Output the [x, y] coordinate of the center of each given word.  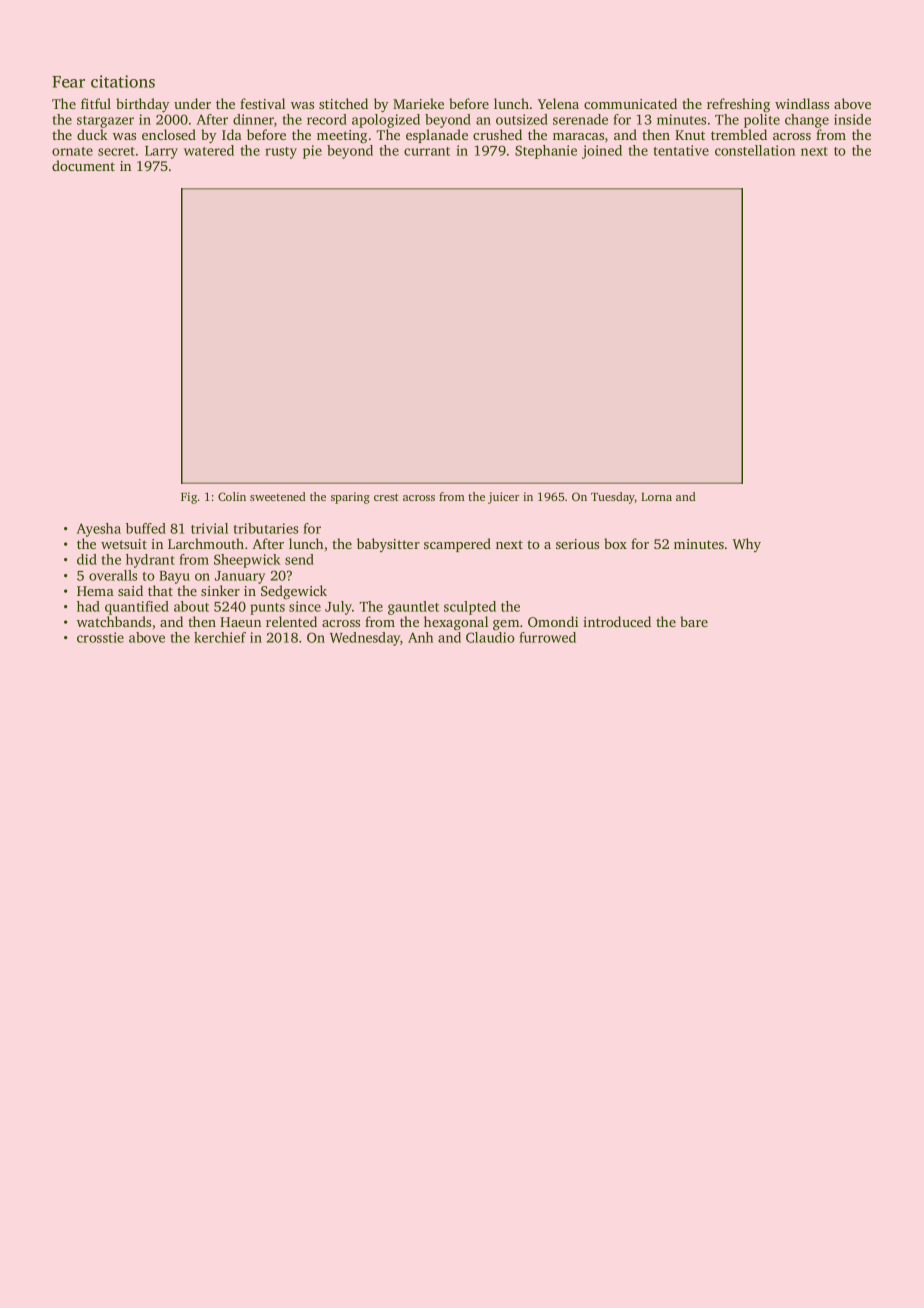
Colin [232, 496]
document [83, 165]
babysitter [388, 545]
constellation [755, 150]
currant [427, 151]
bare [694, 621]
